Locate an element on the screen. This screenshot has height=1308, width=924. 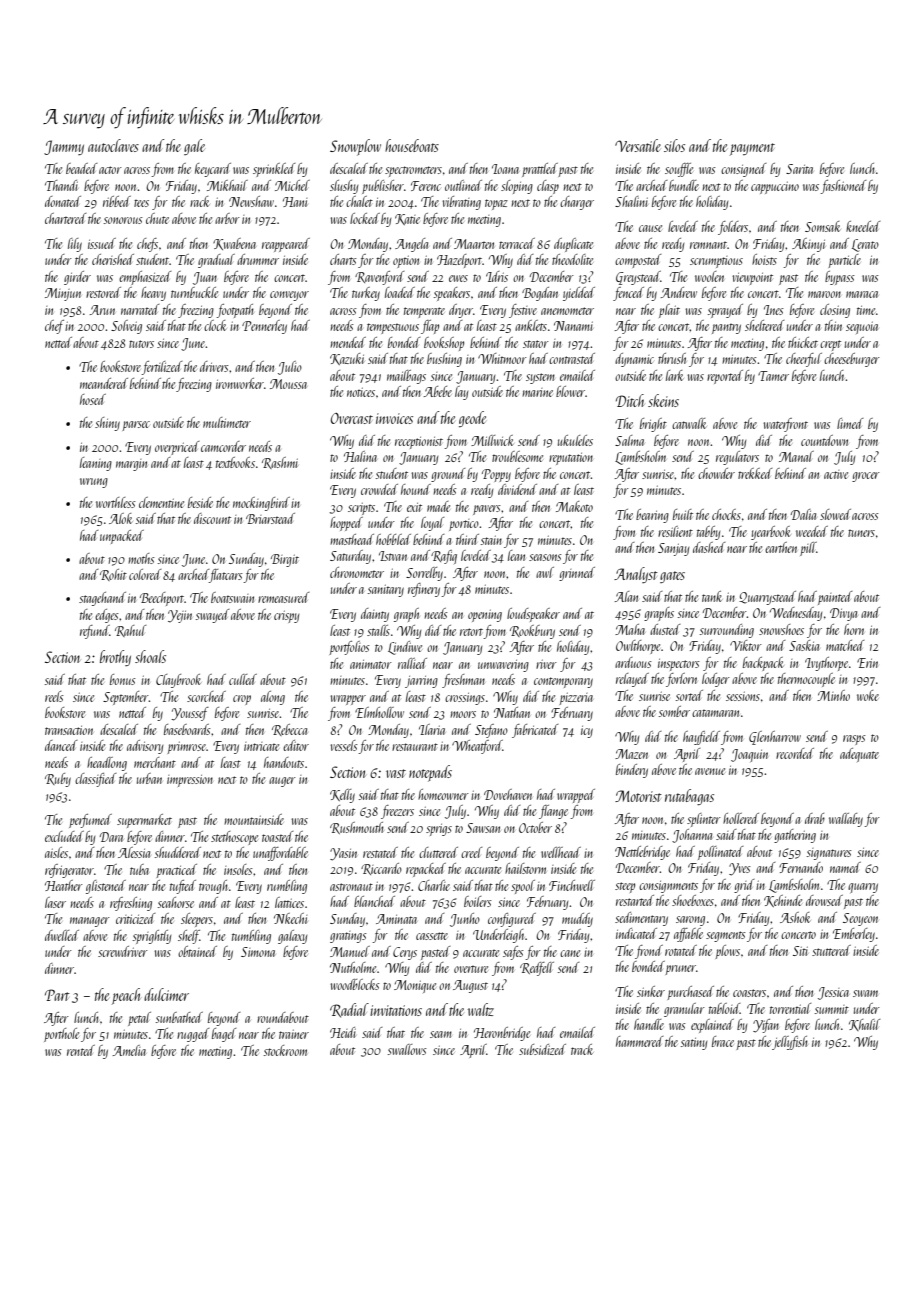
safes is located at coordinates (513, 953).
